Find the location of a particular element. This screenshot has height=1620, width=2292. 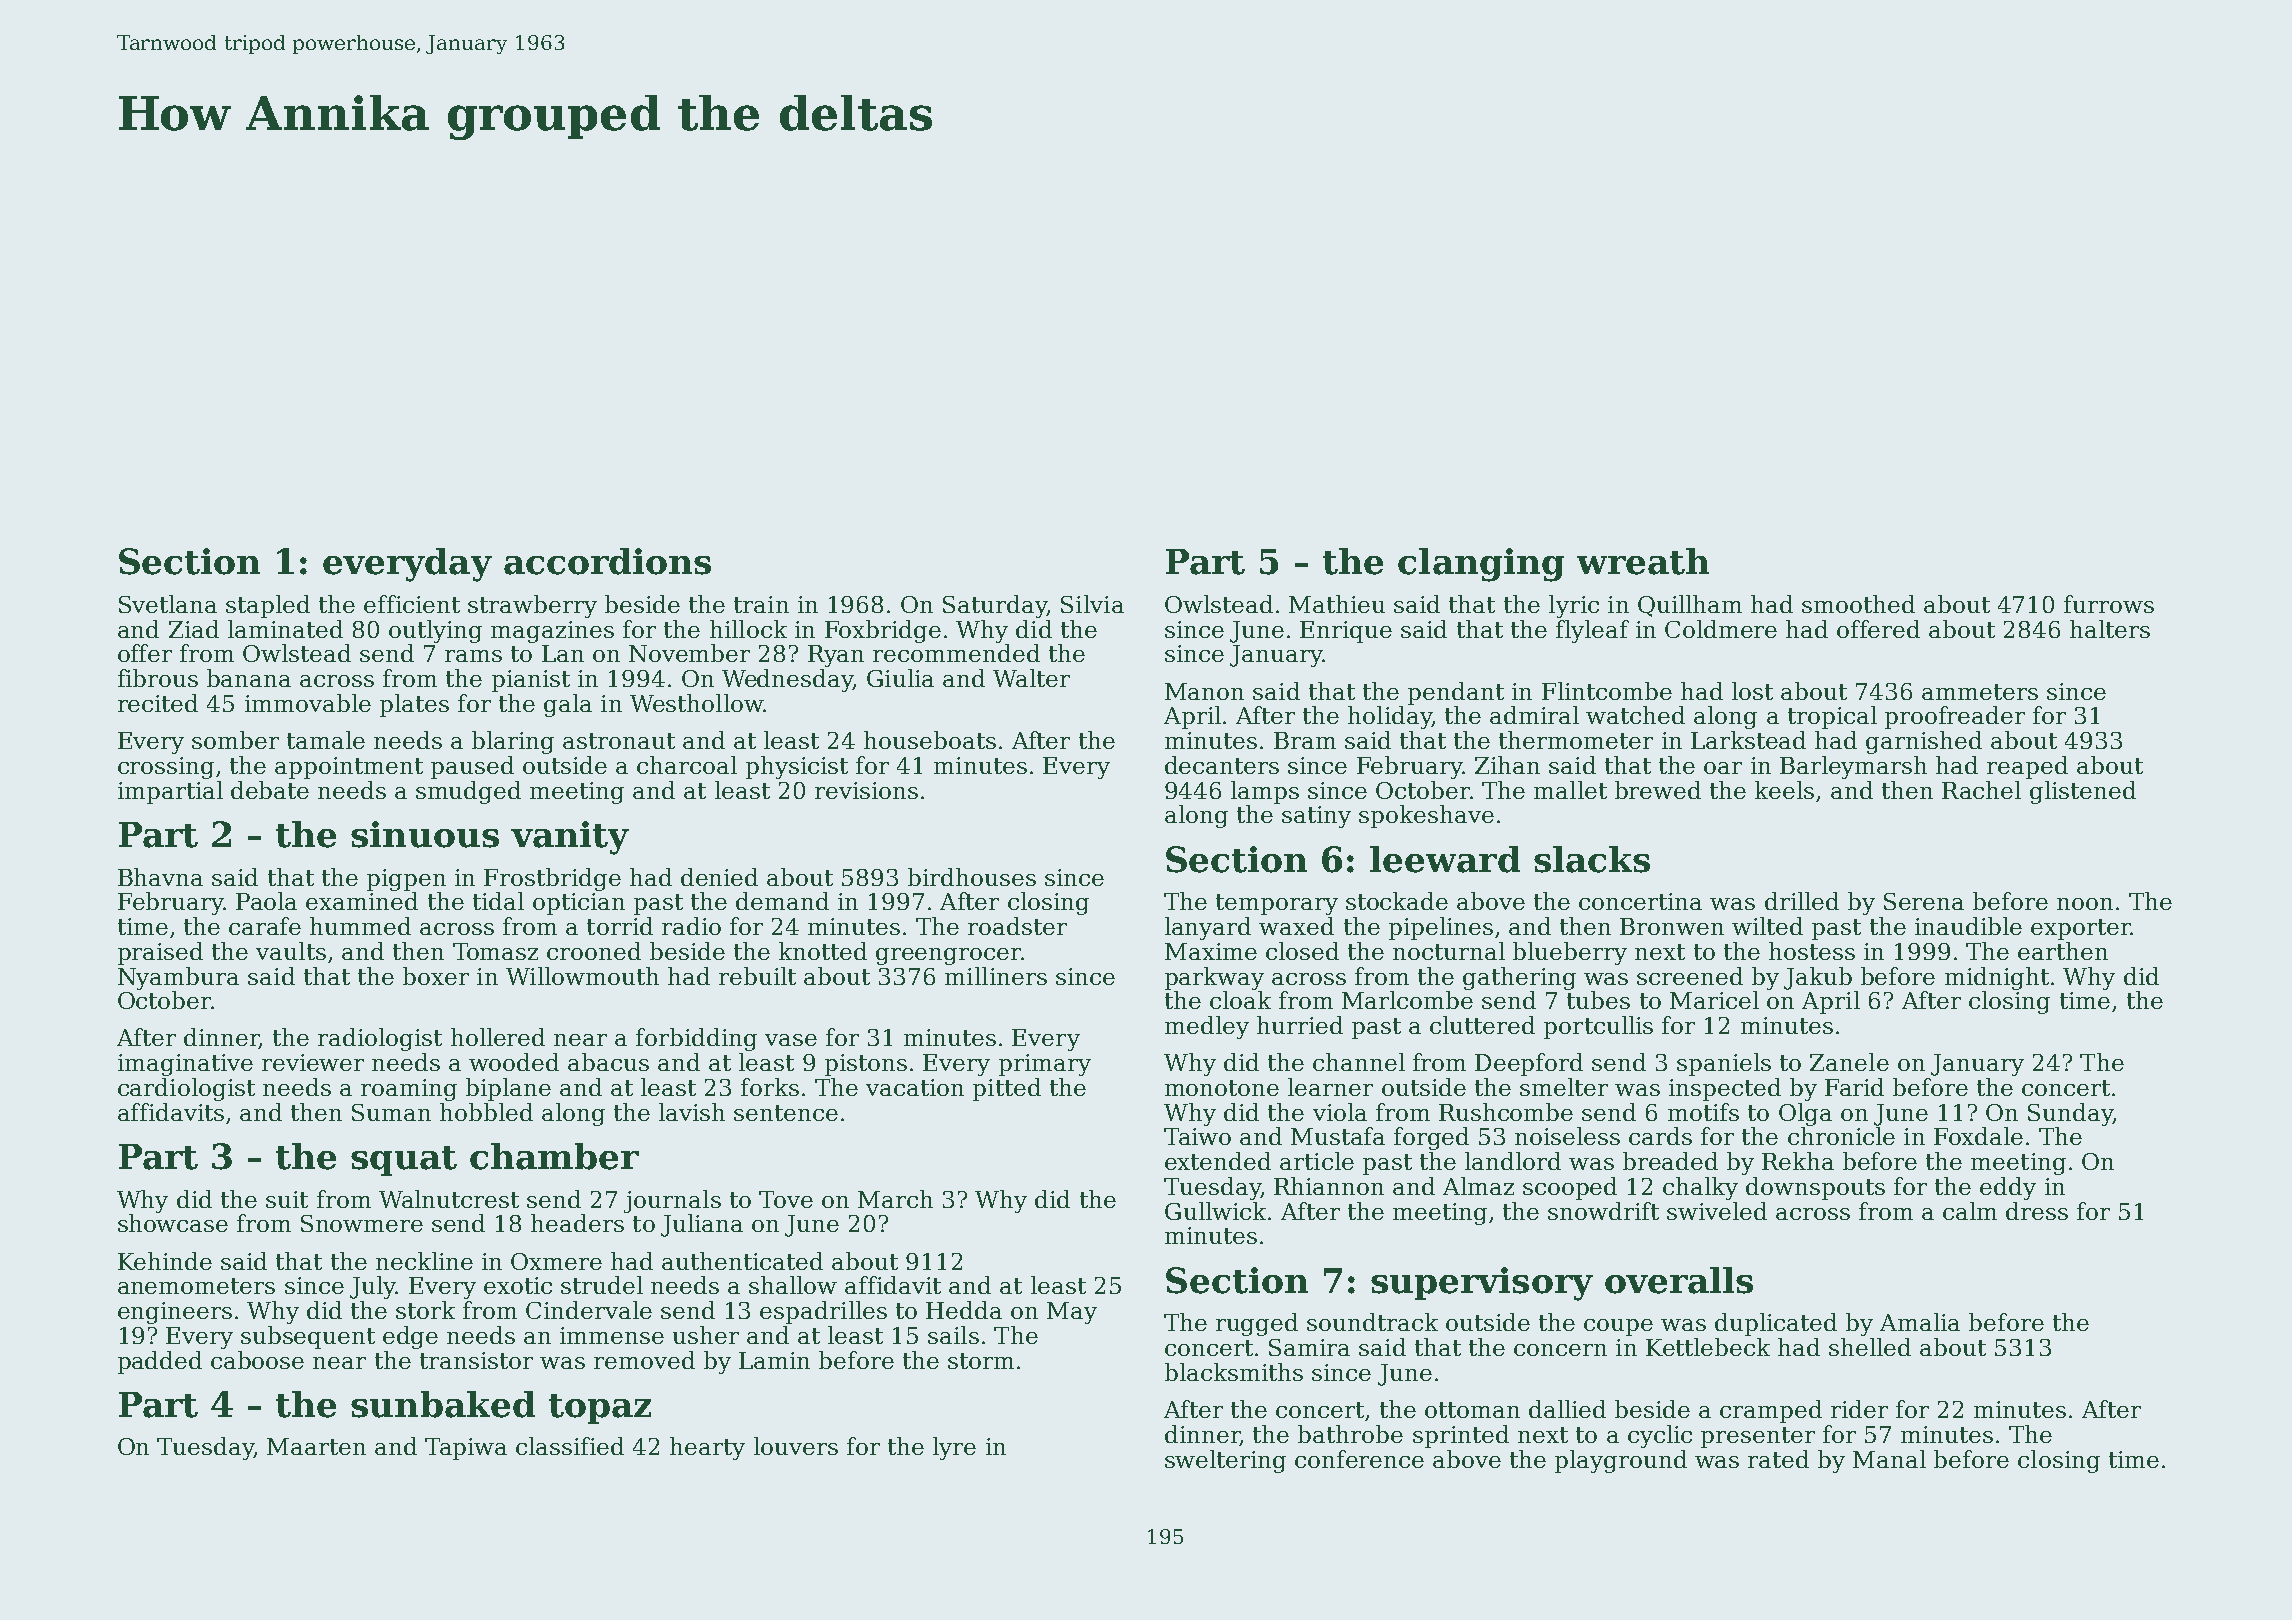

hummed is located at coordinates (360, 926).
